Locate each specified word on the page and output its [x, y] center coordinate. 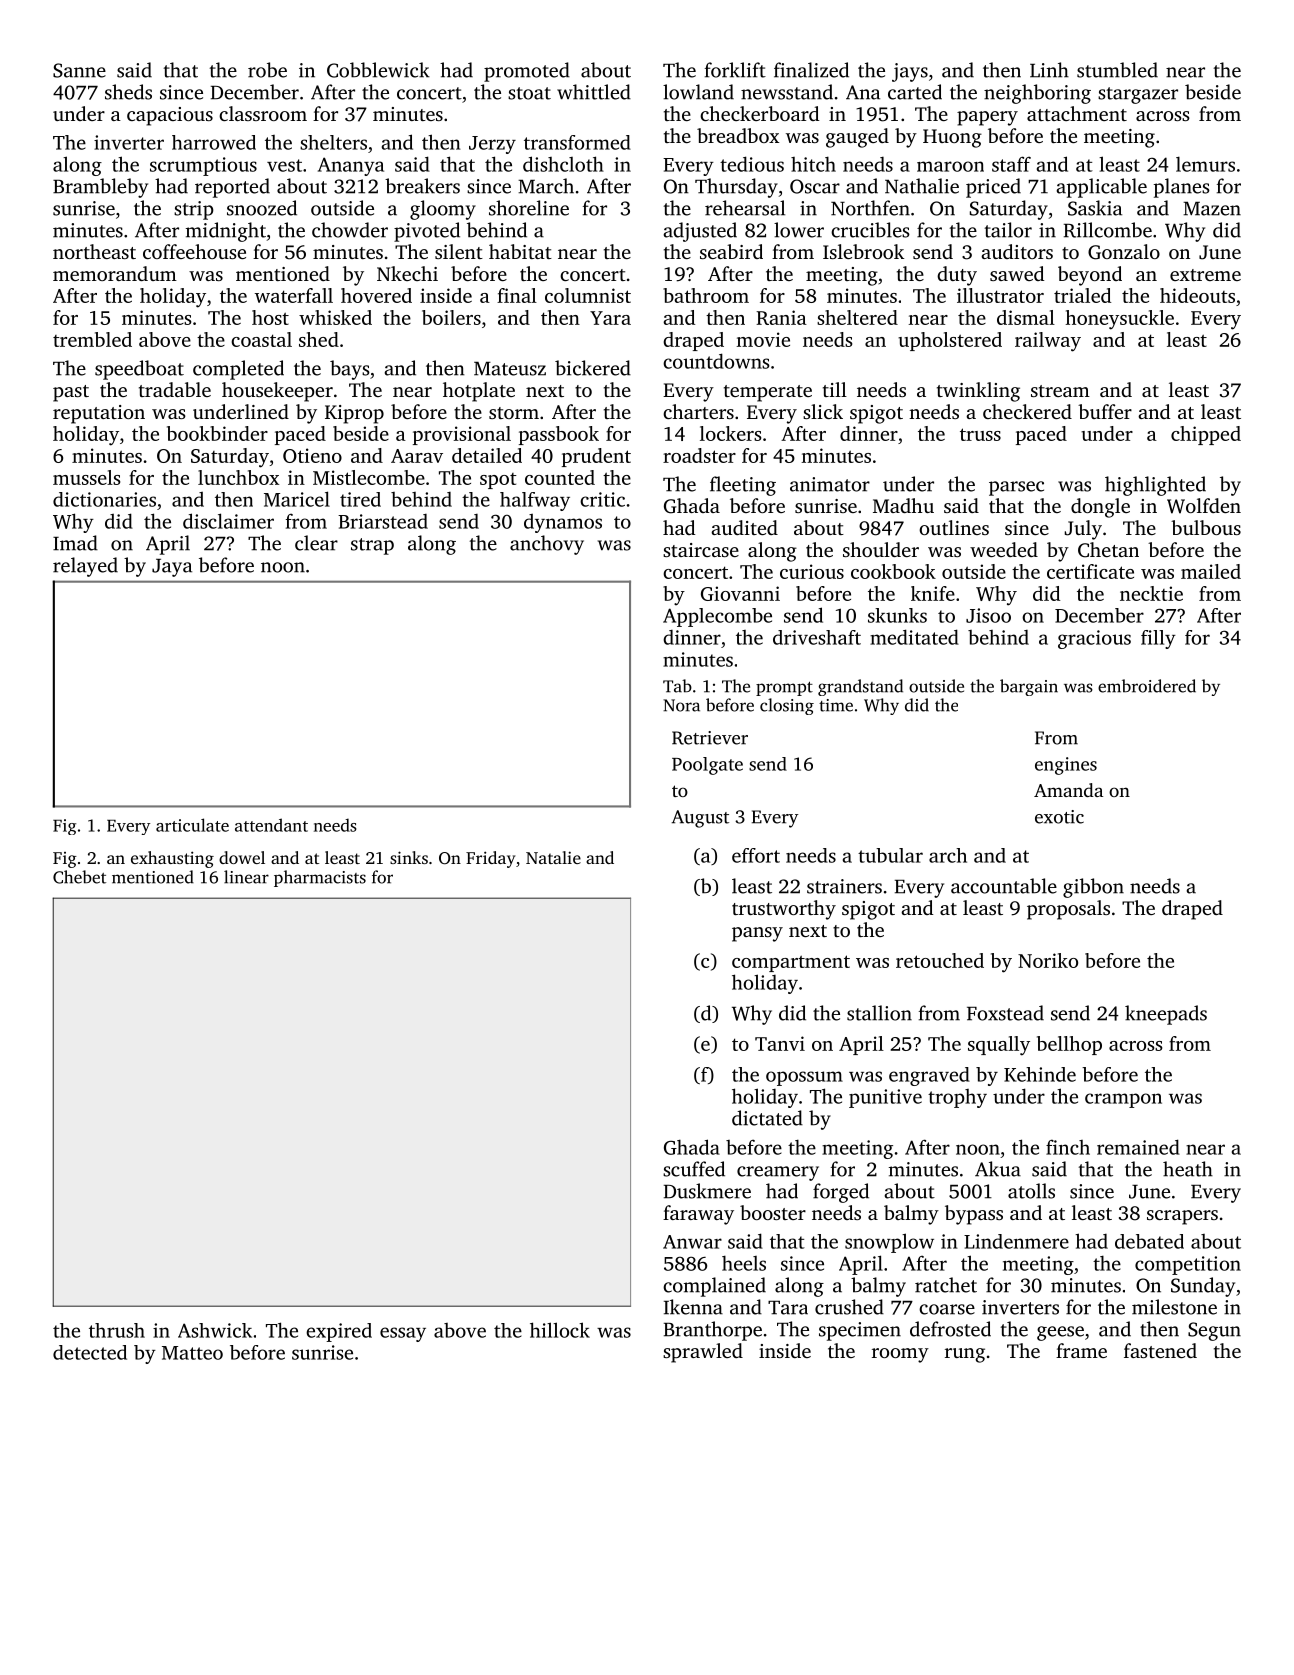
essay [403, 1334]
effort [756, 855]
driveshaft [817, 637]
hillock [560, 1330]
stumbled [1117, 70]
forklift [735, 70]
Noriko [1048, 960]
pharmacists [320, 878]
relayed [85, 567]
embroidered [1147, 686]
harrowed [214, 142]
